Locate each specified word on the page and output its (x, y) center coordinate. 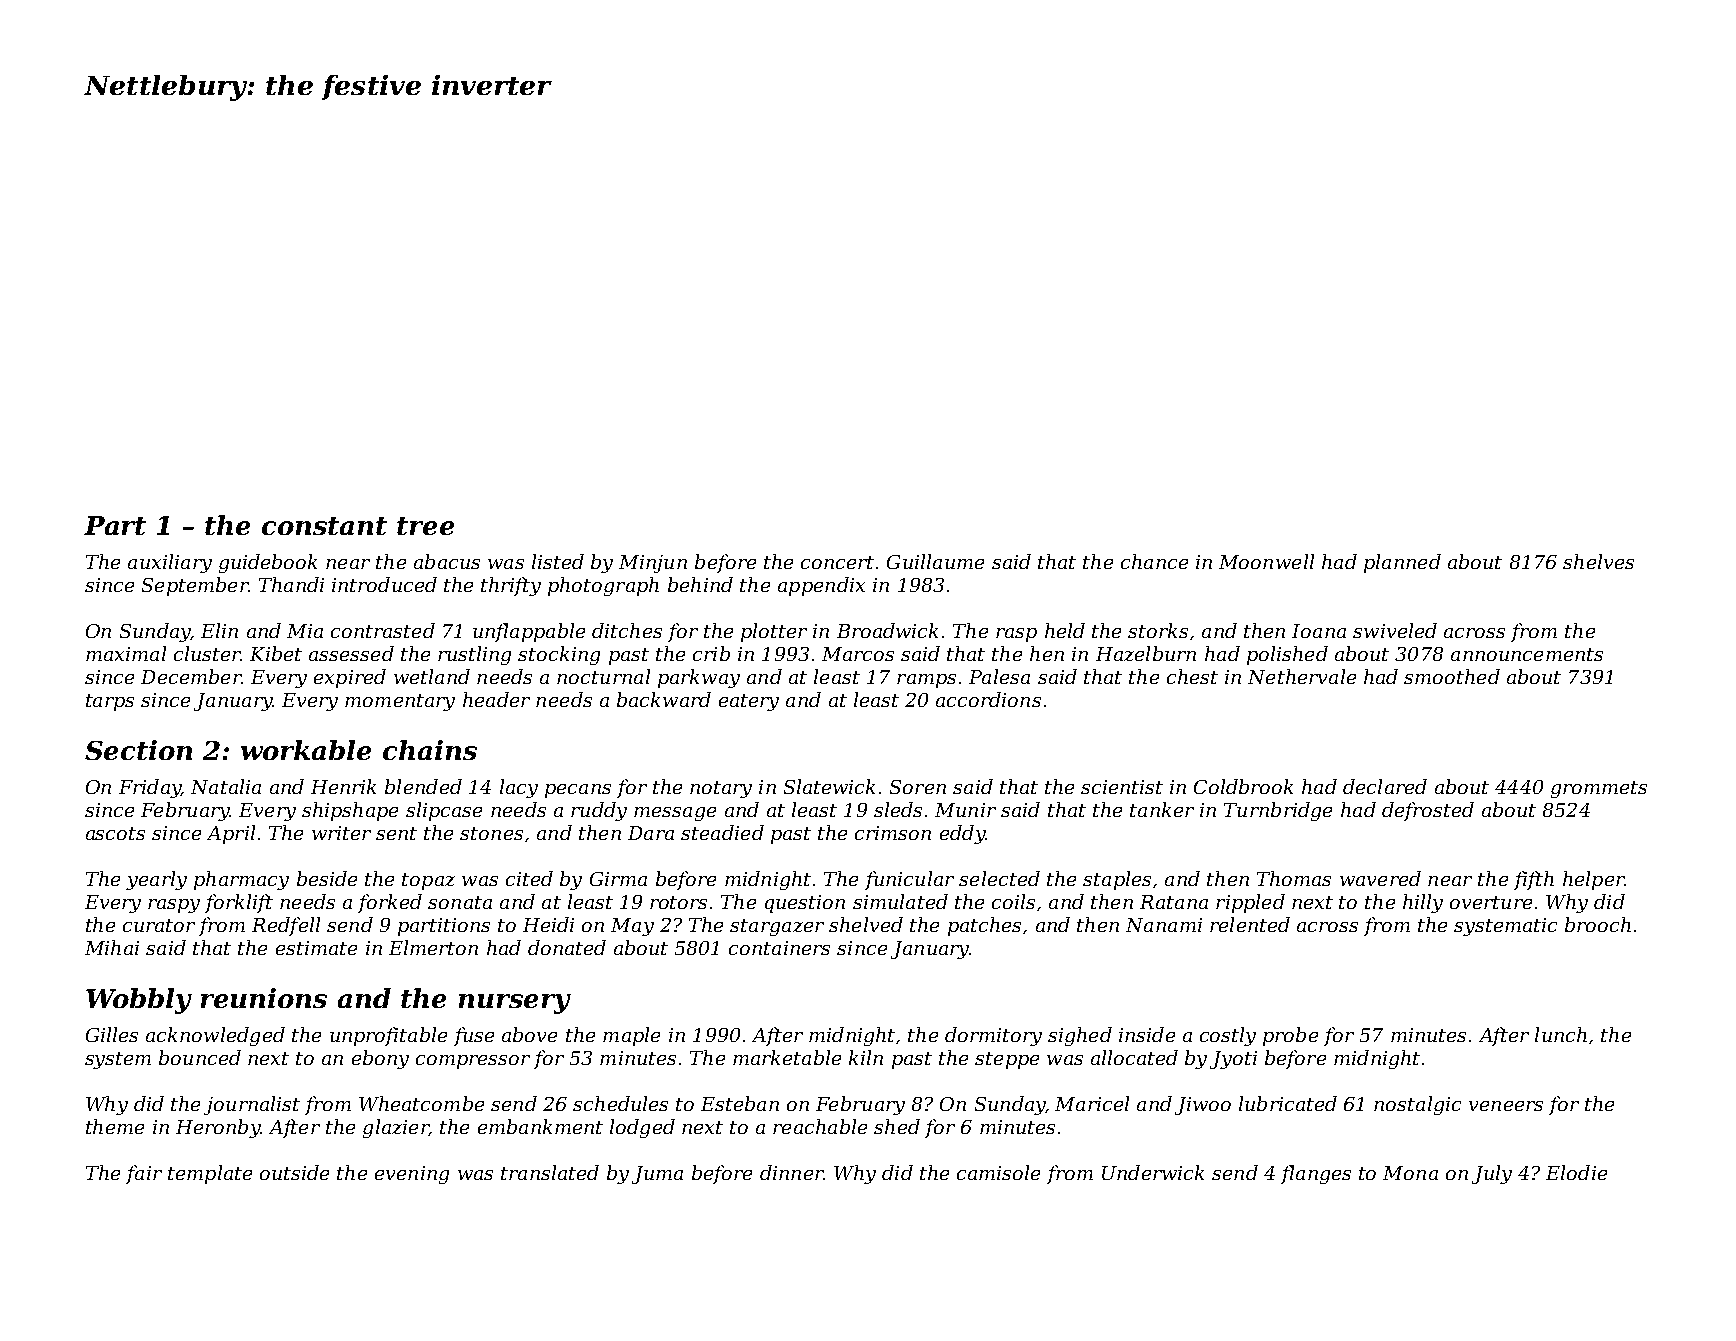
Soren (918, 787)
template (210, 1174)
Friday (150, 788)
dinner (791, 1172)
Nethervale (1302, 676)
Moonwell (1266, 561)
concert (837, 562)
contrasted (383, 630)
